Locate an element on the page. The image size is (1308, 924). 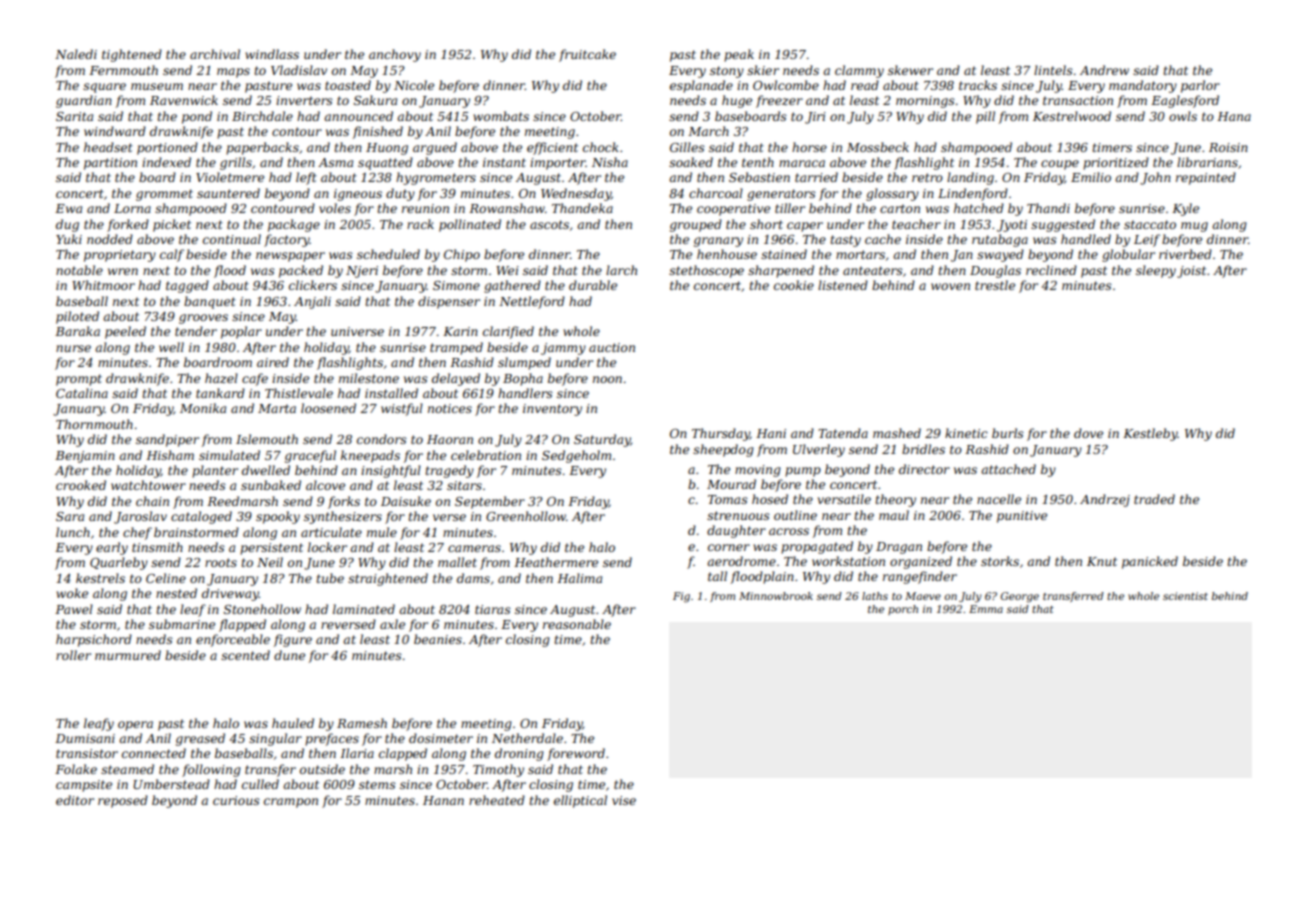
chock is located at coordinates (601, 147).
